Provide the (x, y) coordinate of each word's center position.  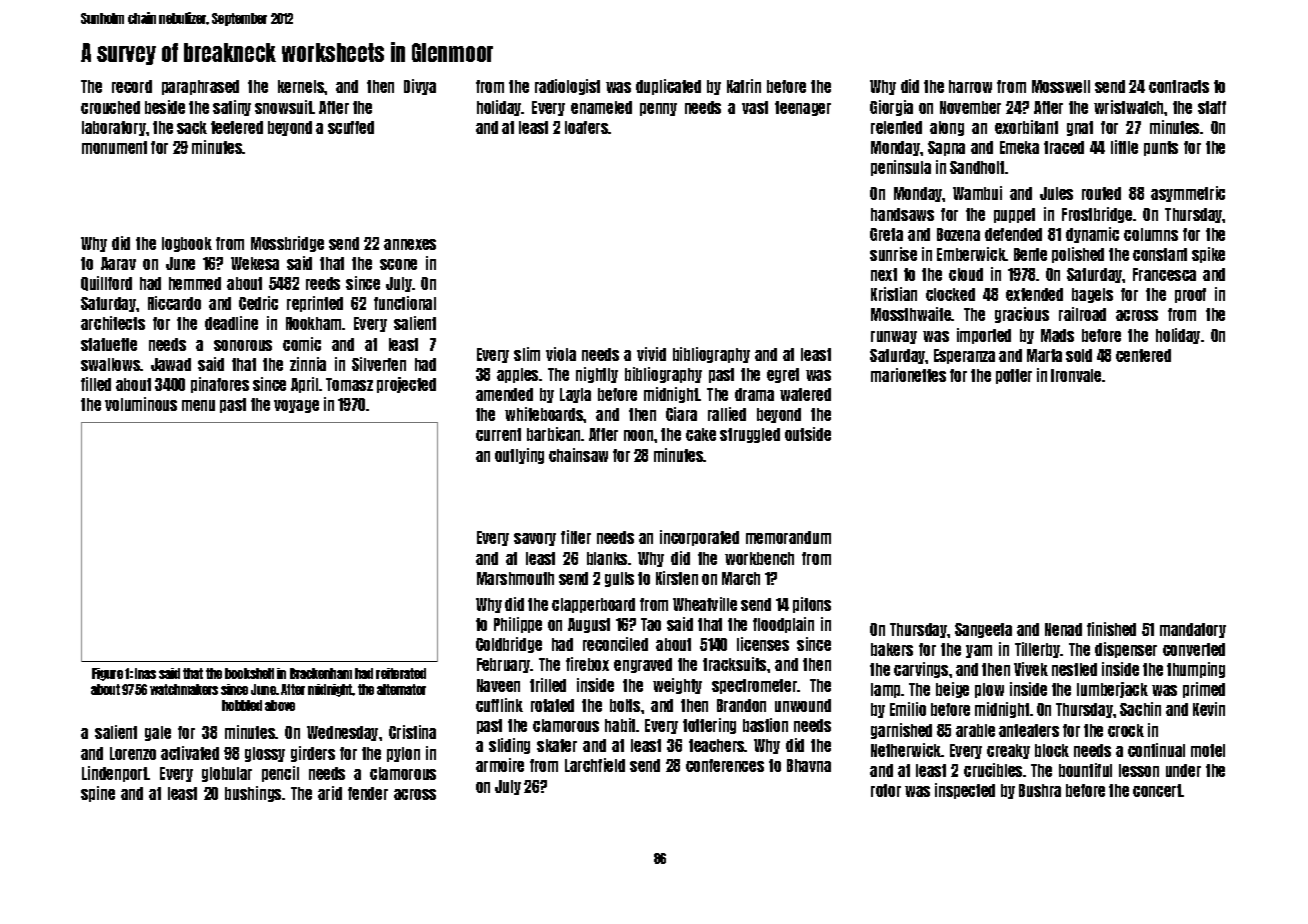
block (1052, 750)
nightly (597, 375)
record (132, 86)
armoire (500, 765)
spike (1208, 255)
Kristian (894, 294)
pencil (280, 774)
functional (405, 303)
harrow (970, 86)
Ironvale (1076, 375)
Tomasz (349, 384)
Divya (420, 87)
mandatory (1193, 630)
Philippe (518, 625)
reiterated (401, 673)
